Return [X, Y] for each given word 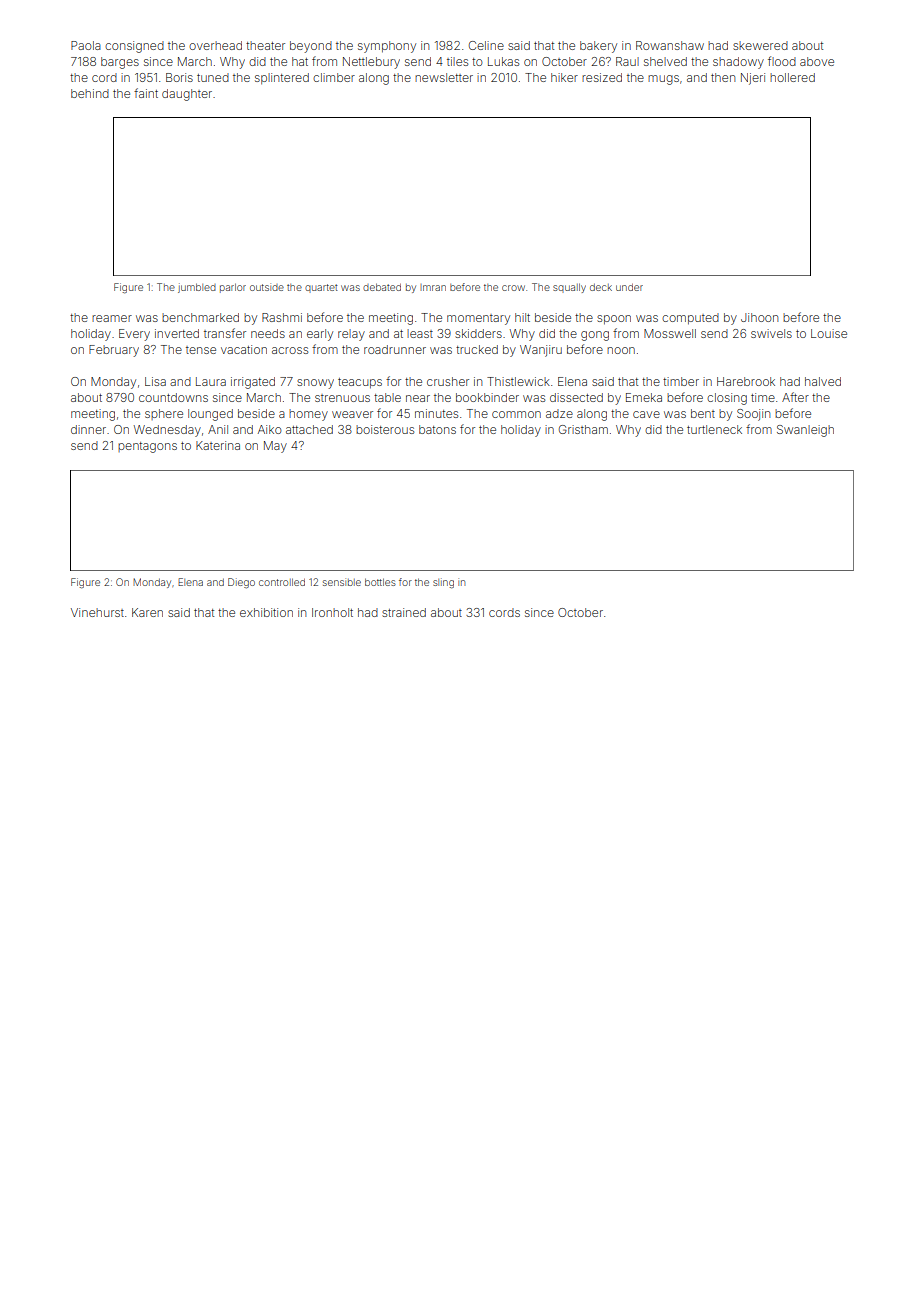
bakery [598, 47]
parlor [233, 288]
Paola [86, 45]
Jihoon [759, 317]
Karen [147, 612]
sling [443, 583]
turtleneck [714, 429]
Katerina [218, 445]
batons [437, 429]
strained [404, 612]
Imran [433, 287]
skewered [760, 45]
